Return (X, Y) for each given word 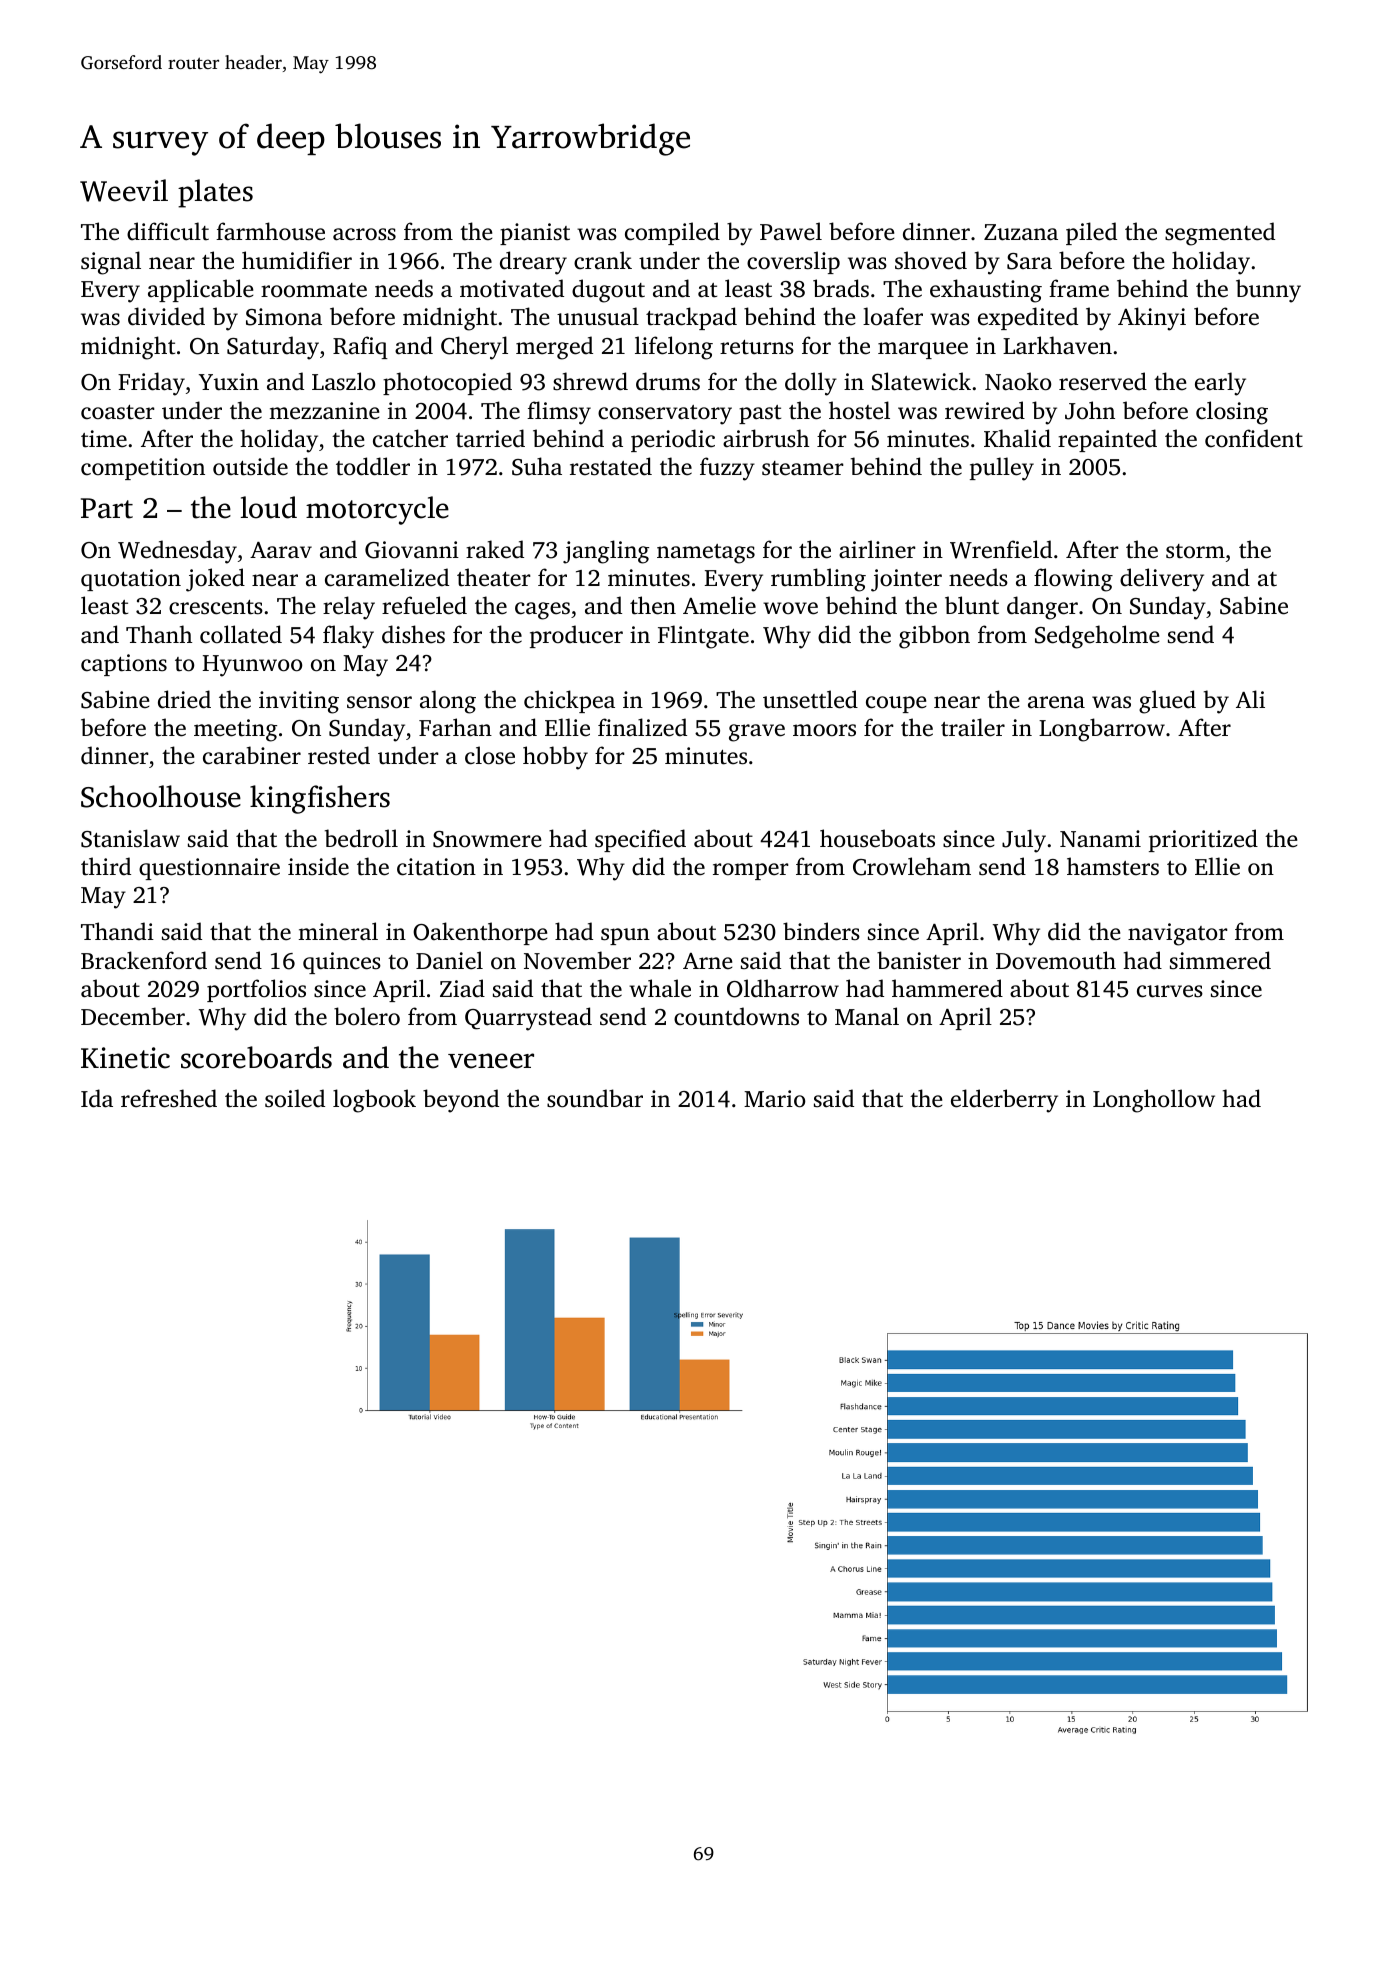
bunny (1268, 291)
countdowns (736, 1016)
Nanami (1100, 839)
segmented (1220, 234)
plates (215, 193)
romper (751, 871)
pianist (535, 234)
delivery (1162, 580)
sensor (379, 702)
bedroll (361, 838)
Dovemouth (1056, 960)
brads (841, 288)
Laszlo (344, 381)
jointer (906, 580)
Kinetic (125, 1058)
